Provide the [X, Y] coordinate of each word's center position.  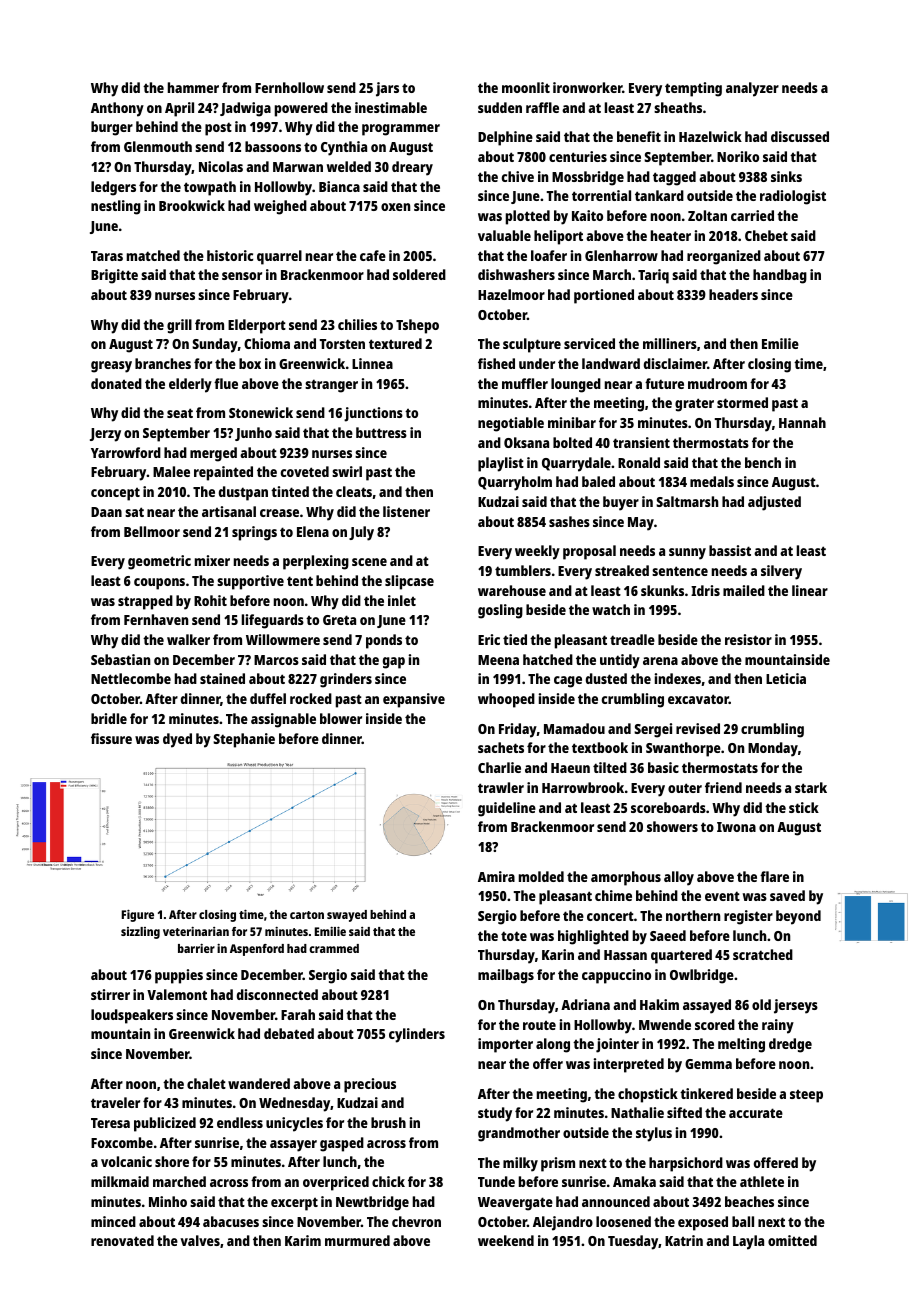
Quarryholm [515, 483]
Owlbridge [702, 976]
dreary [412, 168]
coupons [159, 584]
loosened [623, 1221]
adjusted [774, 503]
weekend [506, 1240]
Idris [705, 590]
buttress [381, 432]
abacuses [231, 1221]
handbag [780, 276]
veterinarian [196, 931]
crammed [334, 948]
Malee [171, 471]
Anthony [117, 109]
